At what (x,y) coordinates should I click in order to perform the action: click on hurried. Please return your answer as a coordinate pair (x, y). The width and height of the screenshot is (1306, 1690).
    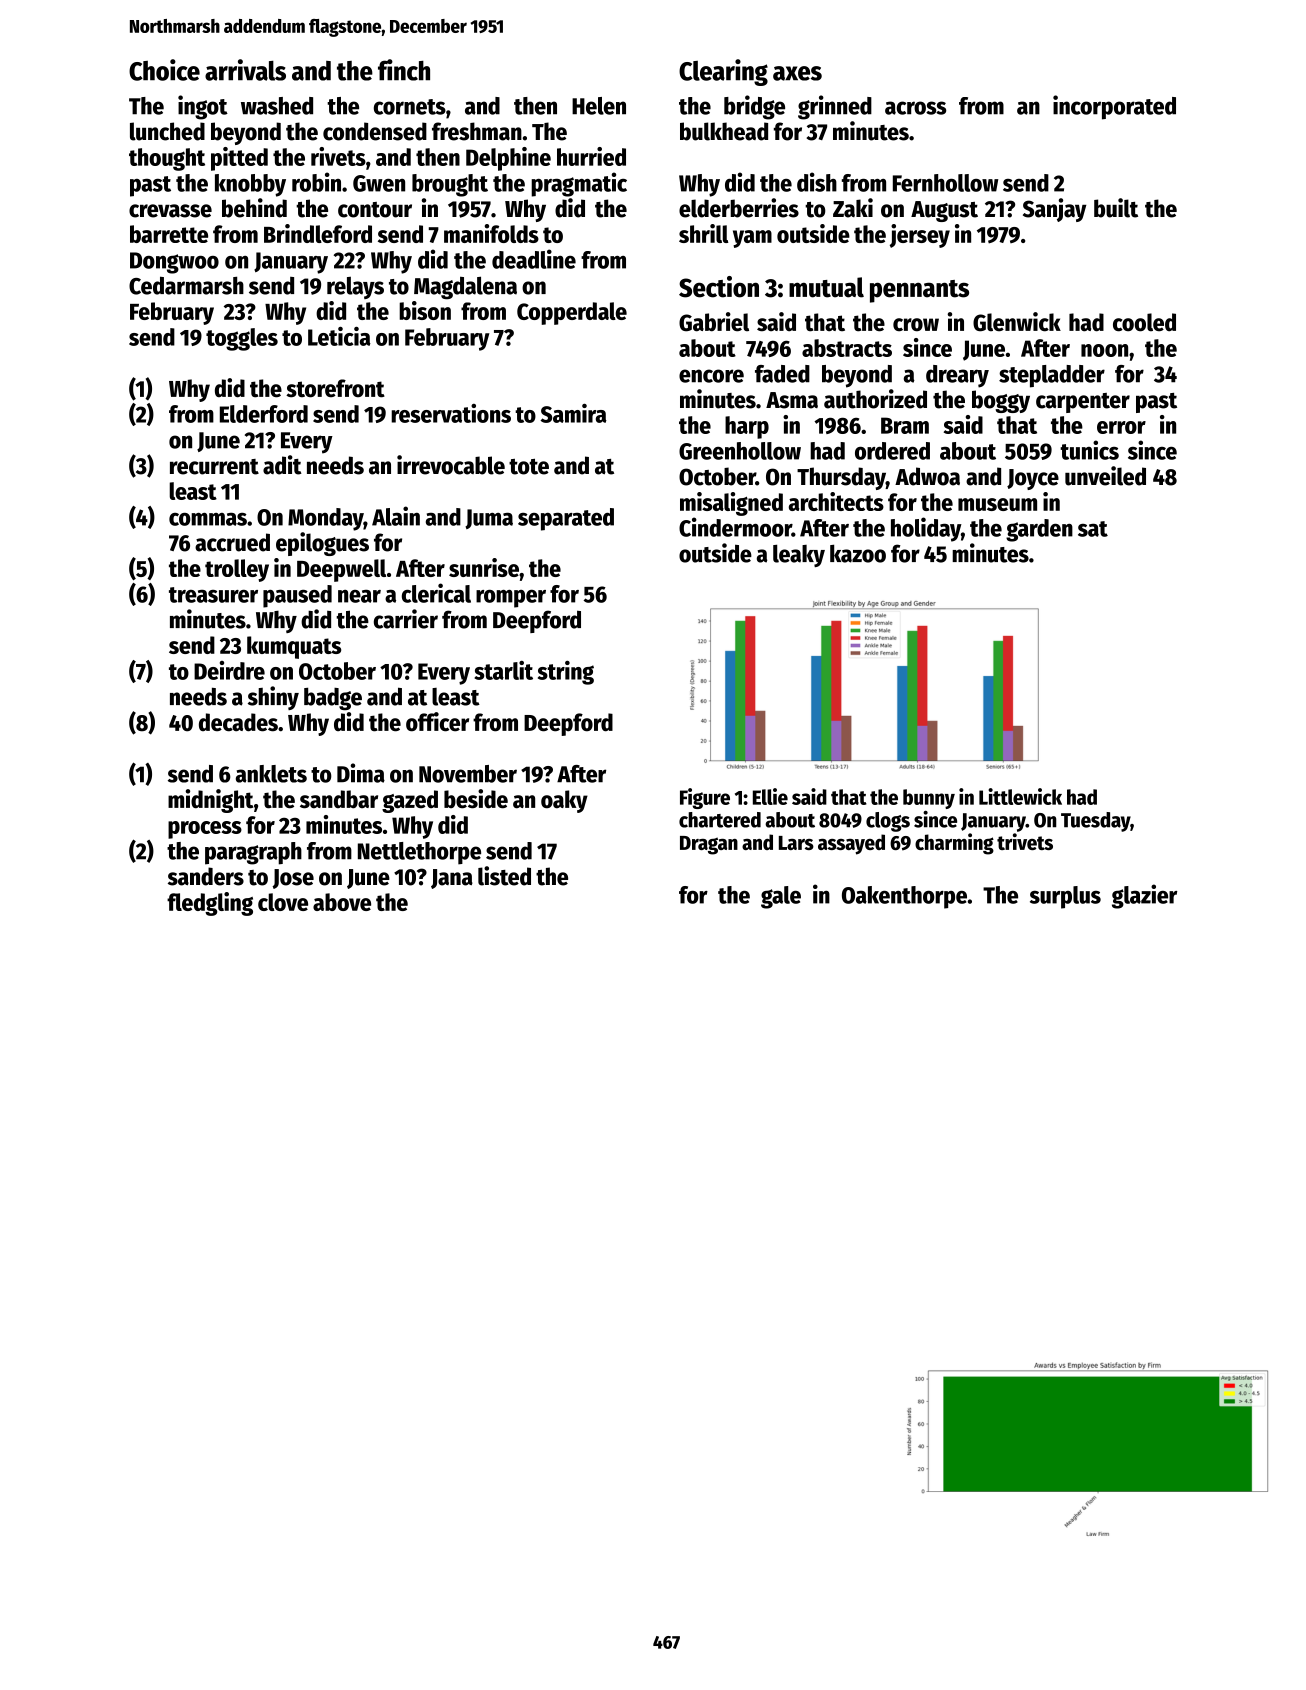
    Looking at the image, I should click on (591, 156).
